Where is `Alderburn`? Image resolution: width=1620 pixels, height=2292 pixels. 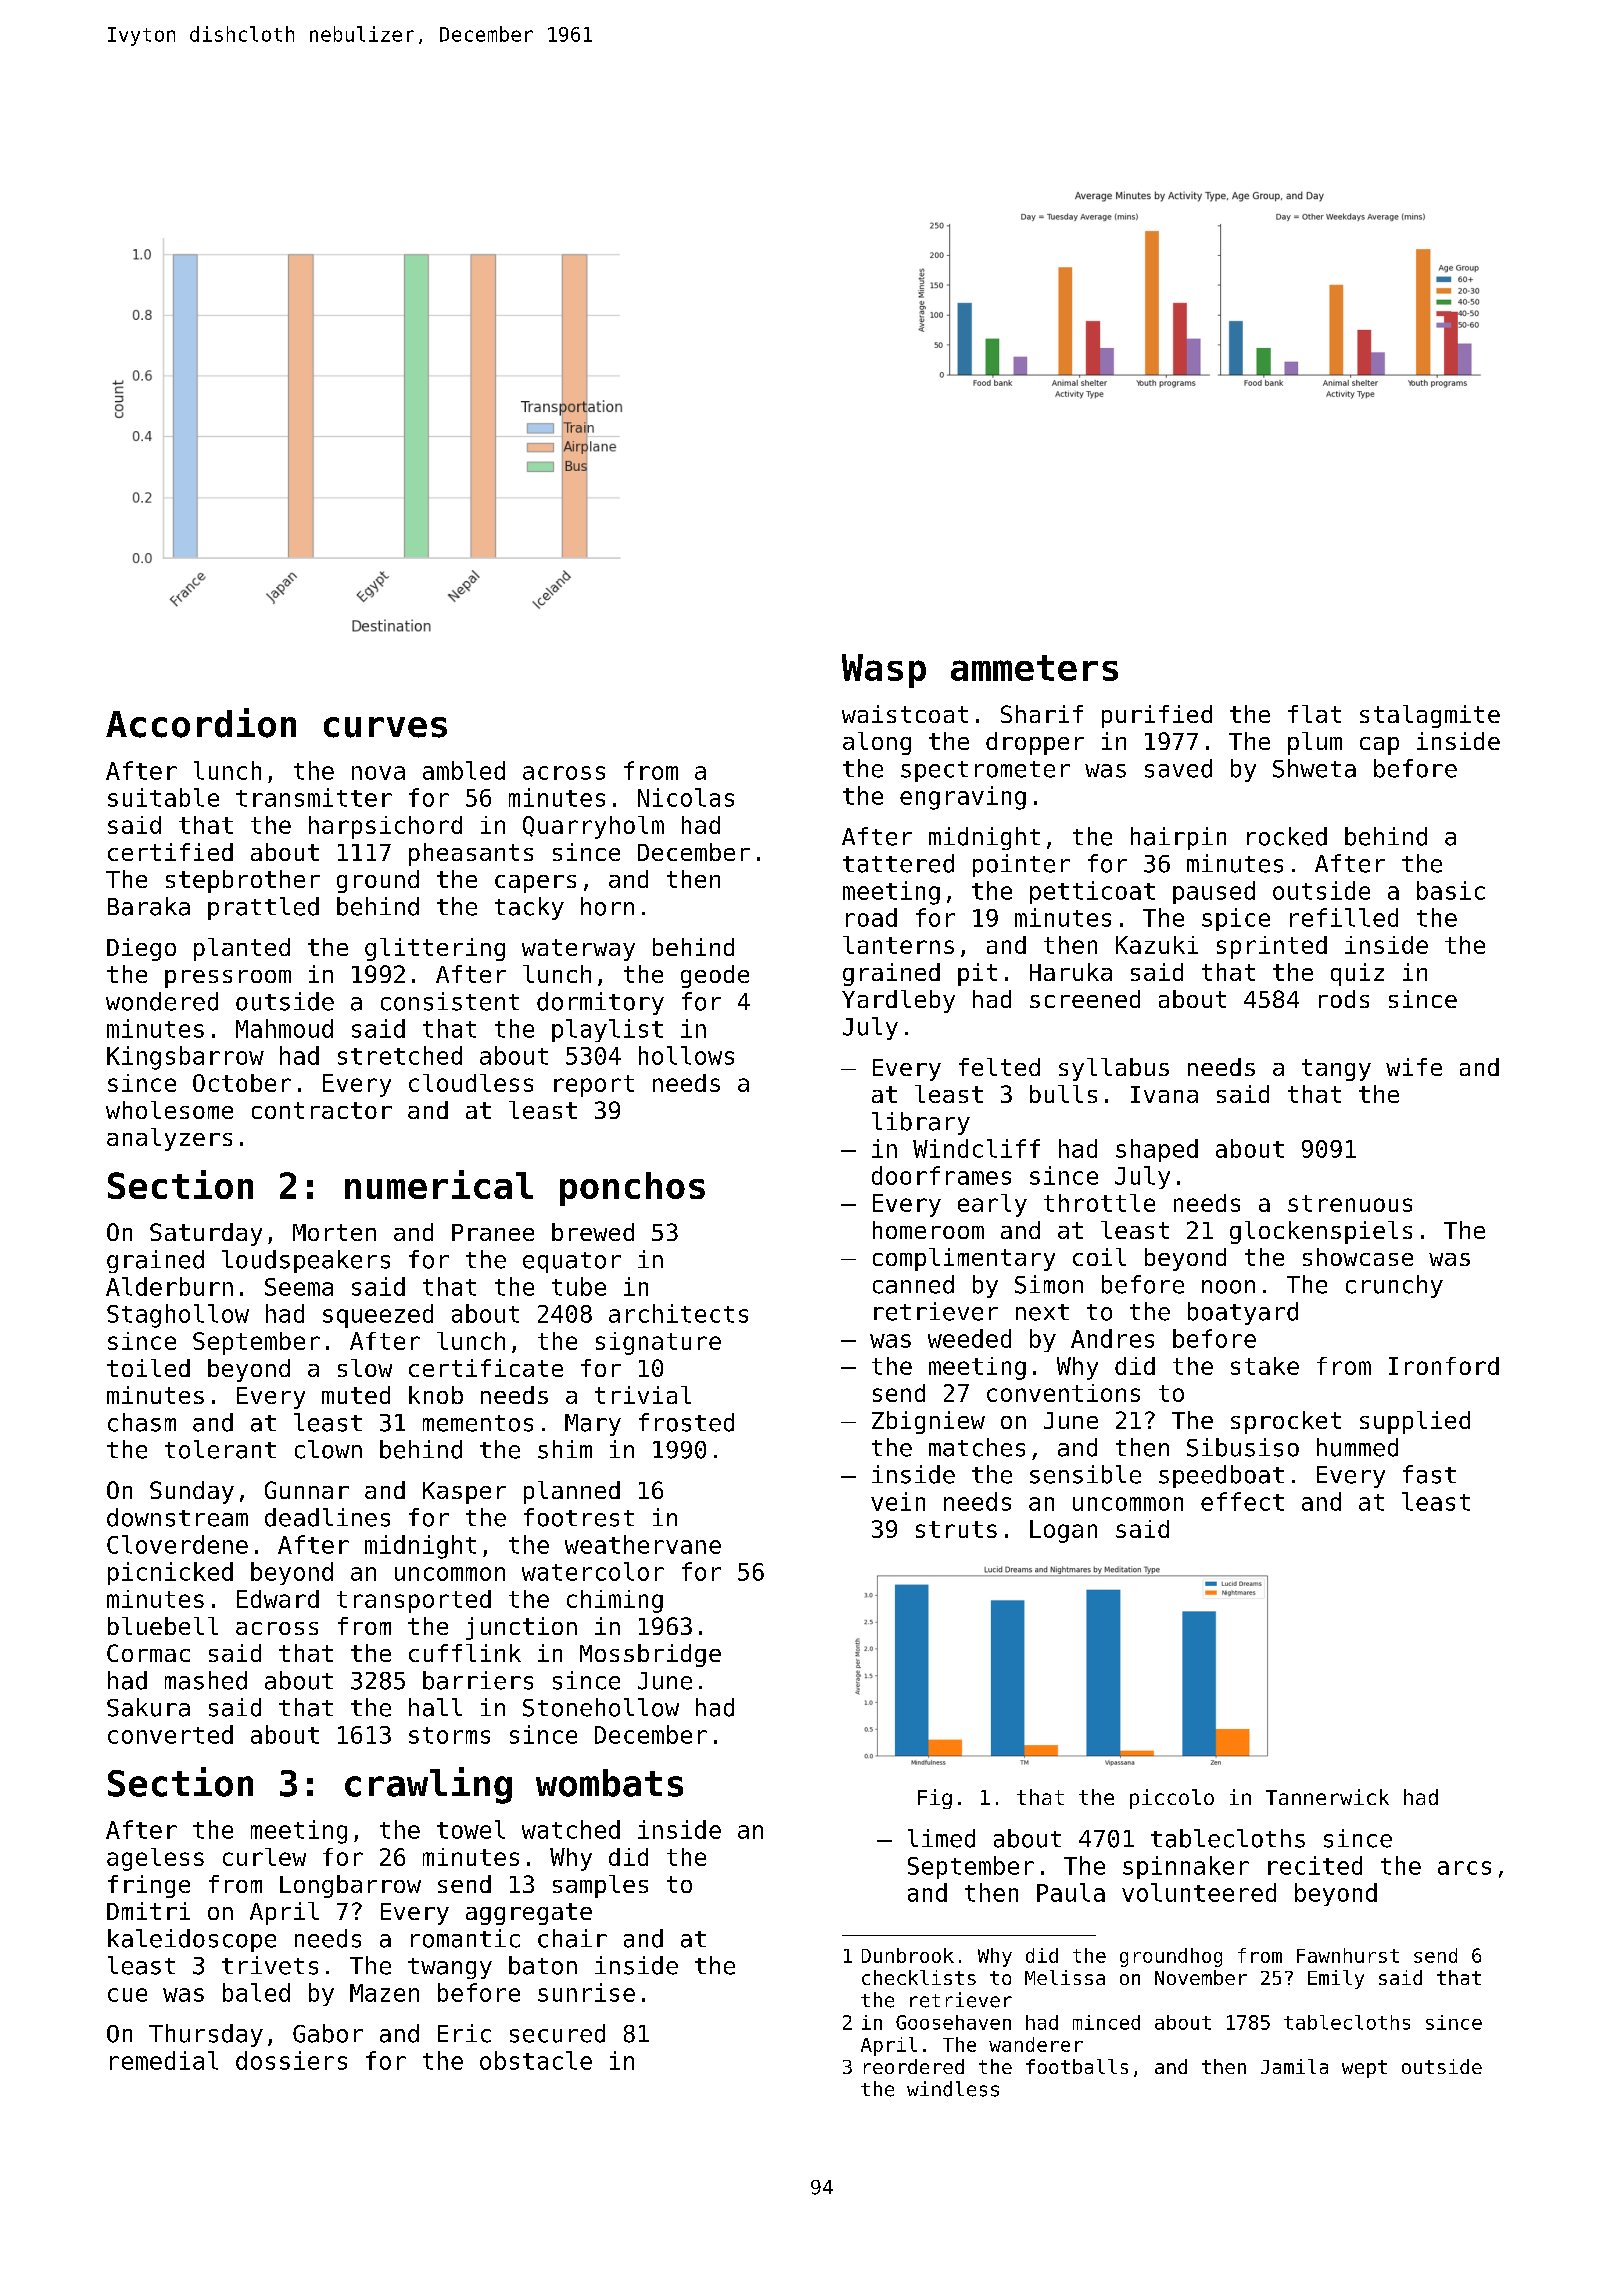 Alderburn is located at coordinates (169, 1286).
